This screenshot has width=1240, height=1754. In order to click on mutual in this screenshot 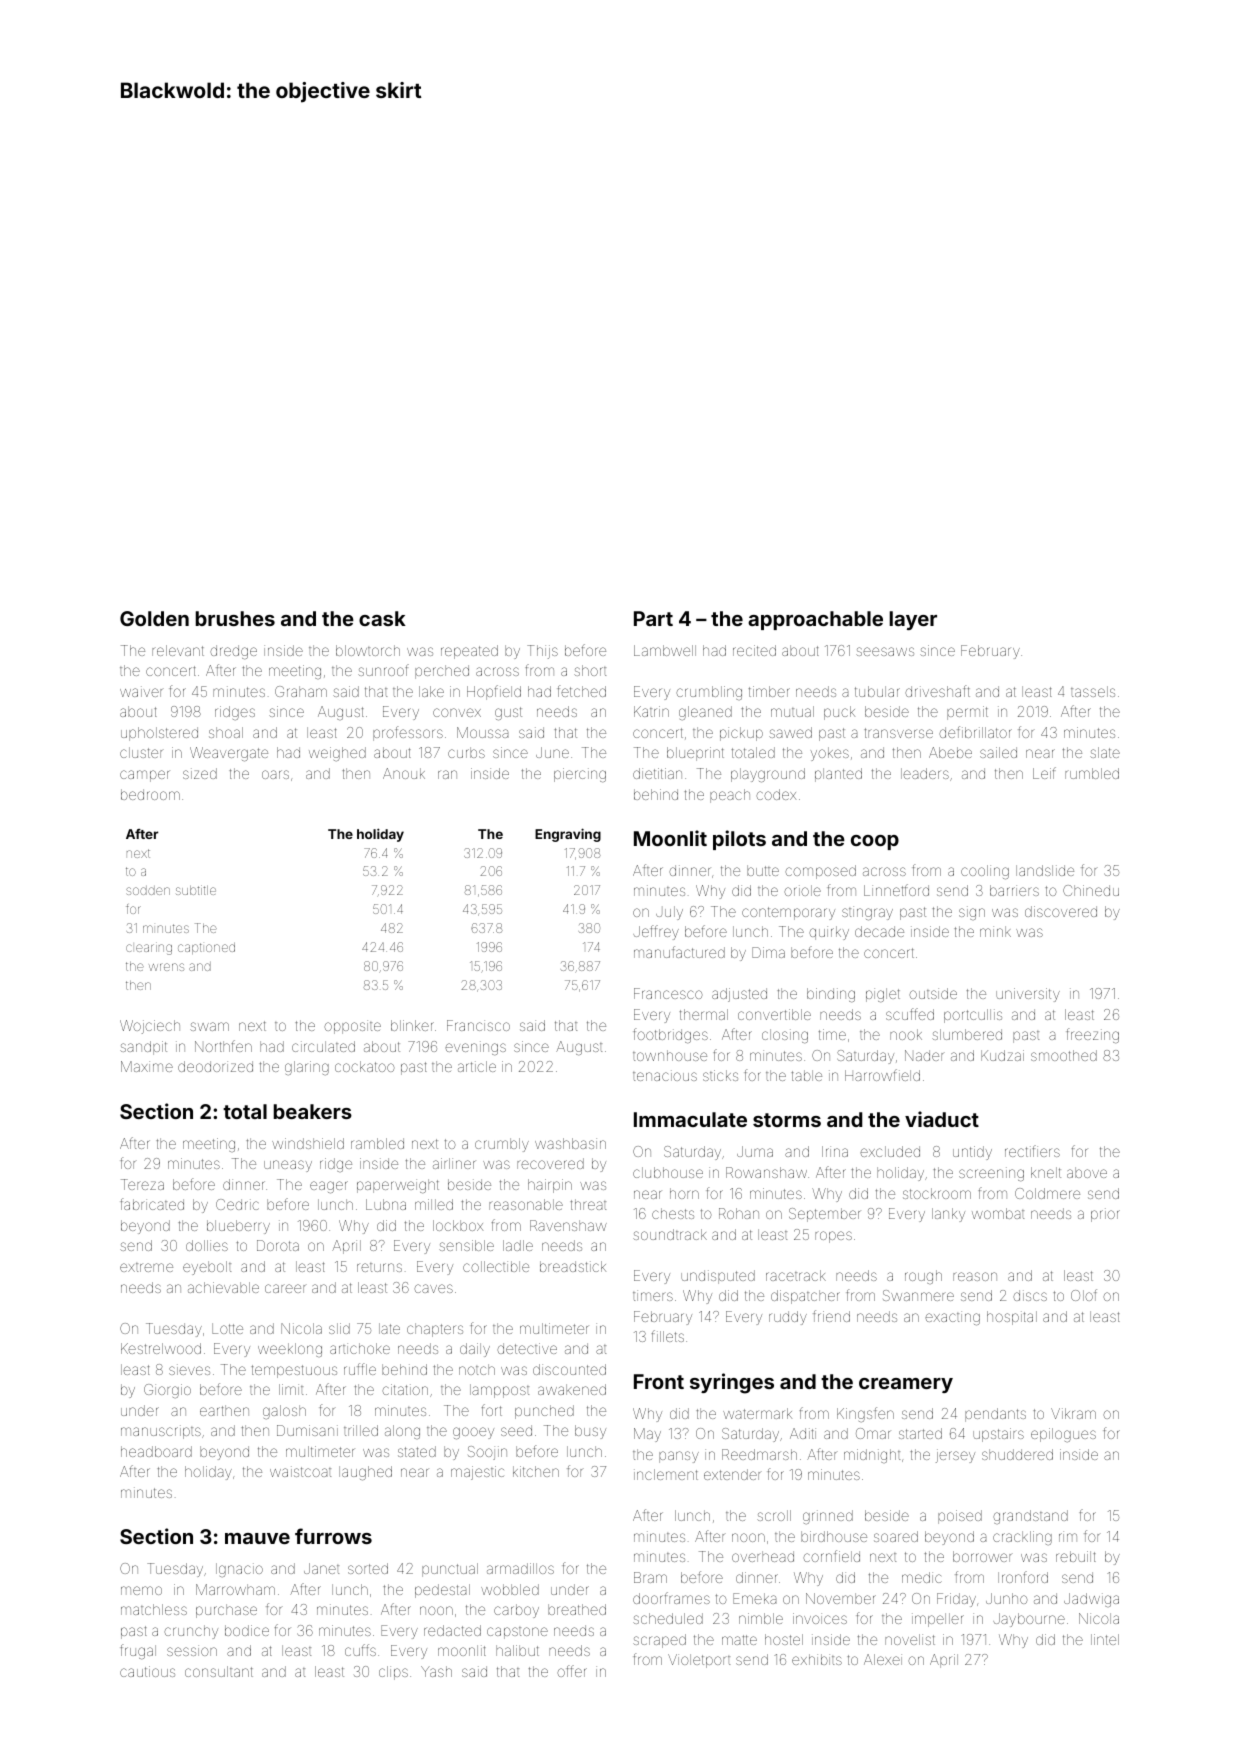, I will do `click(792, 711)`.
